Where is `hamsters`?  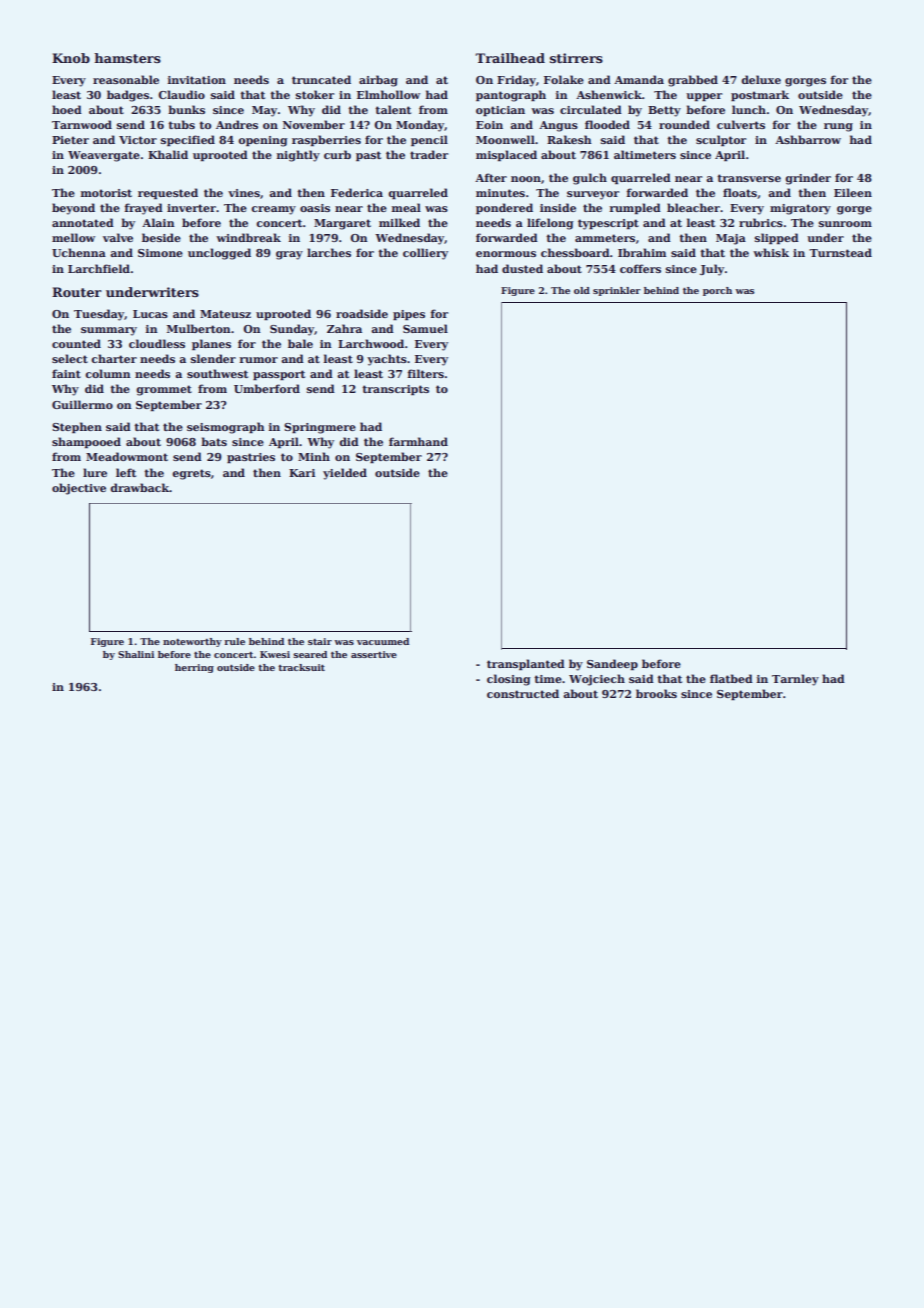
hamsters is located at coordinates (127, 58).
